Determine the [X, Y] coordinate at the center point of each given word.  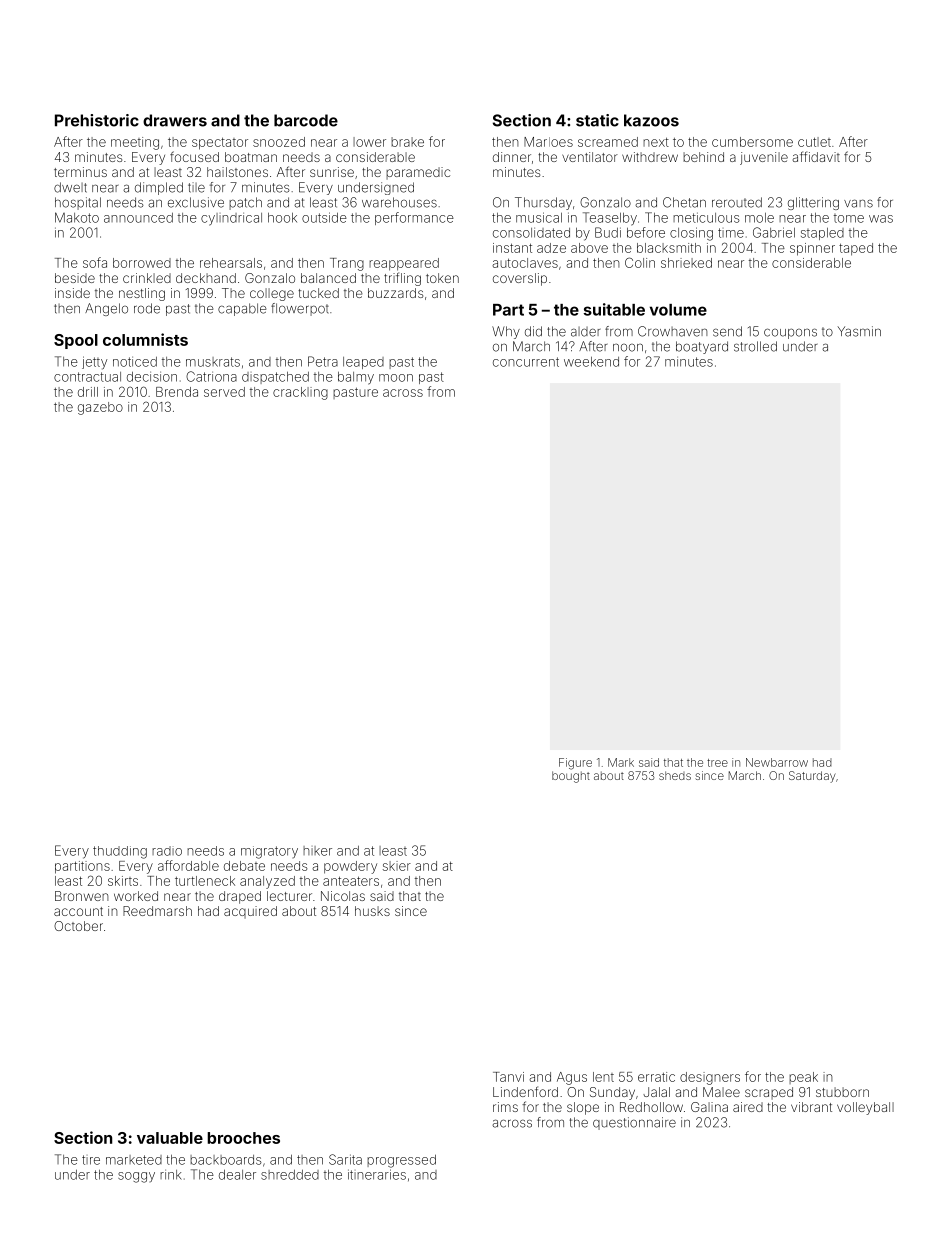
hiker [317, 851]
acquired [250, 912]
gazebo [100, 408]
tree [717, 763]
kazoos [651, 120]
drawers [175, 120]
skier [397, 866]
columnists [145, 339]
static [597, 120]
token [442, 278]
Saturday [812, 777]
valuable [170, 1138]
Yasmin [859, 331]
